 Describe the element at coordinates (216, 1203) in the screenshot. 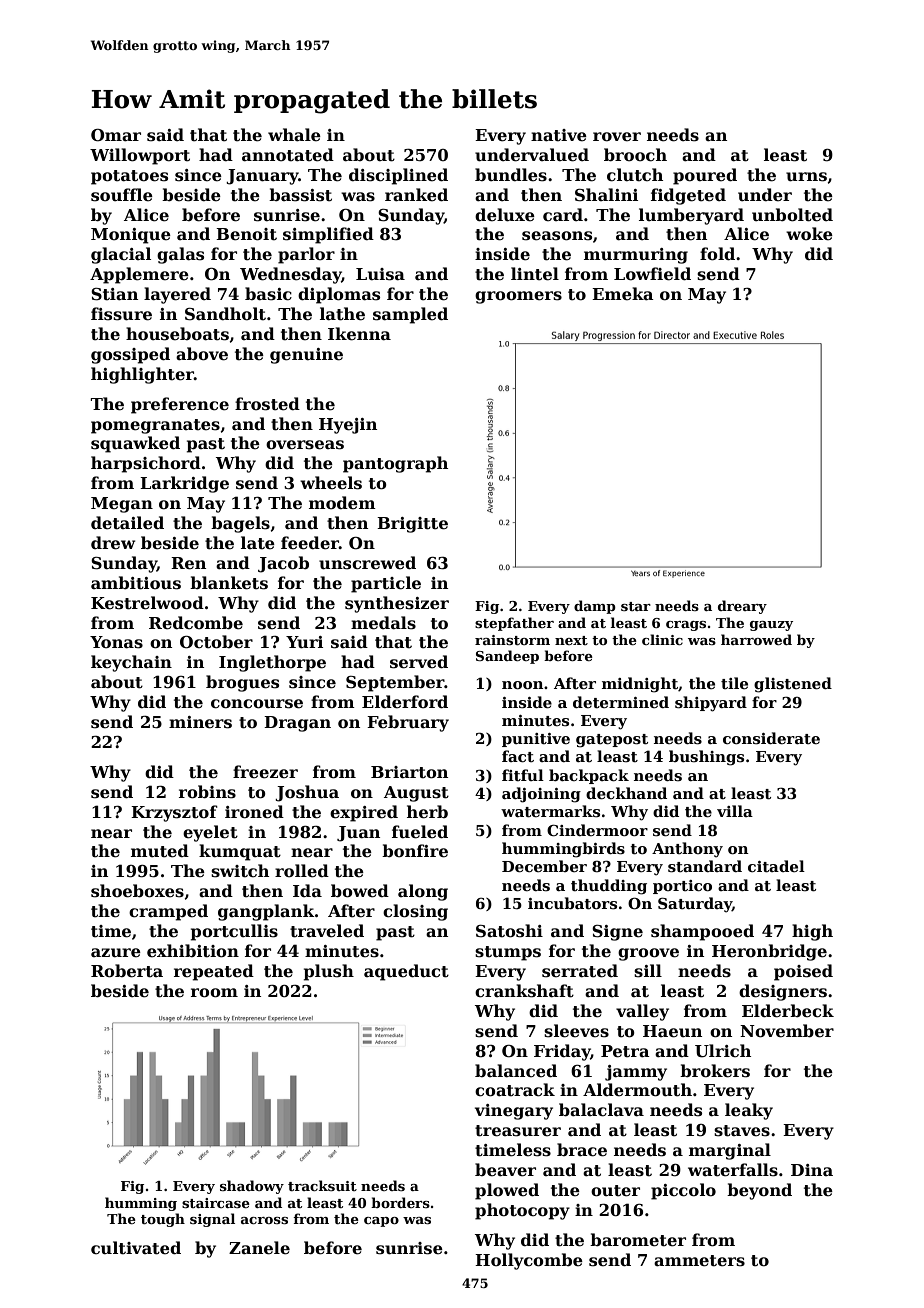

I see `staircase` at that location.
